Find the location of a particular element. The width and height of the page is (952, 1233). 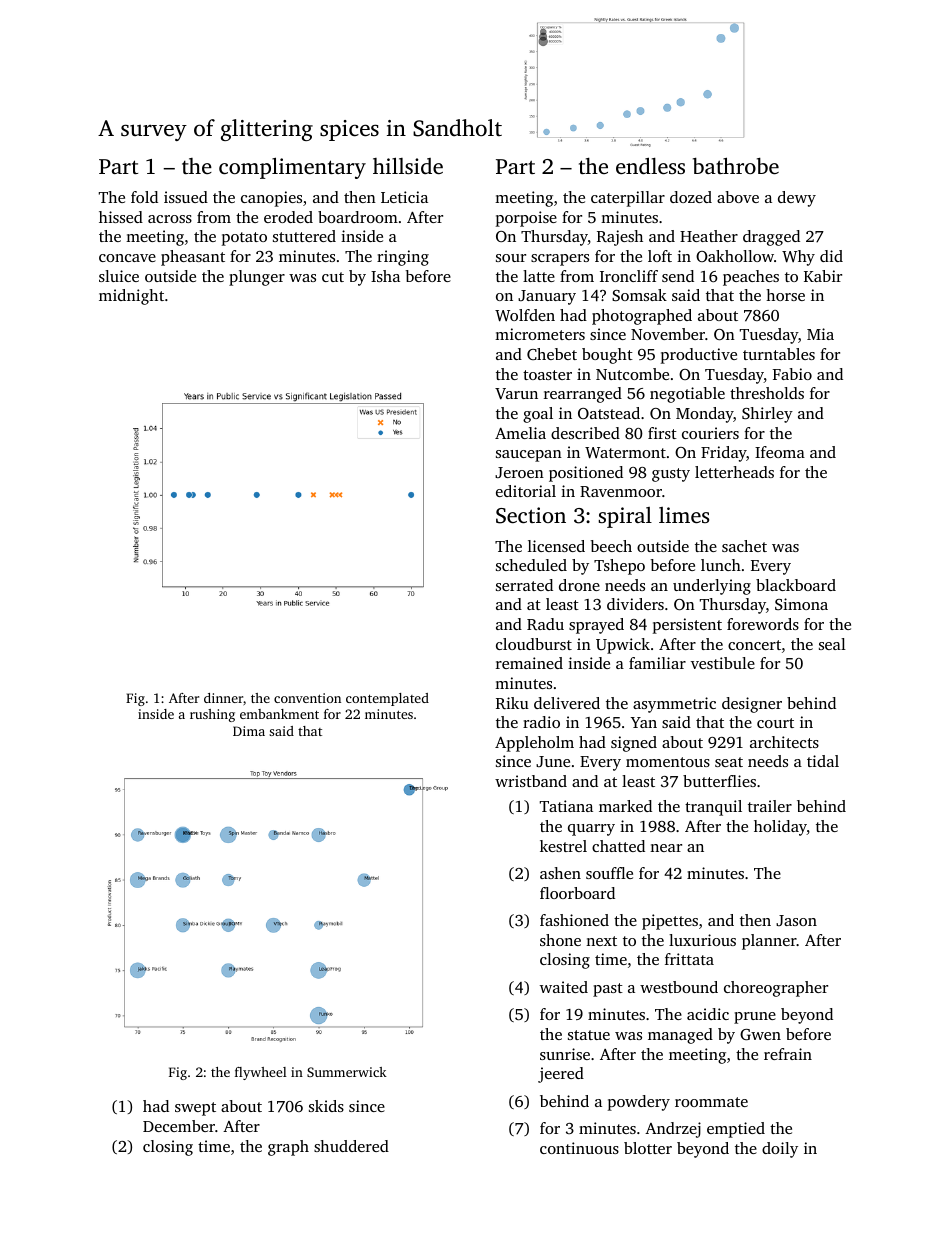

shuddered is located at coordinates (351, 1146).
